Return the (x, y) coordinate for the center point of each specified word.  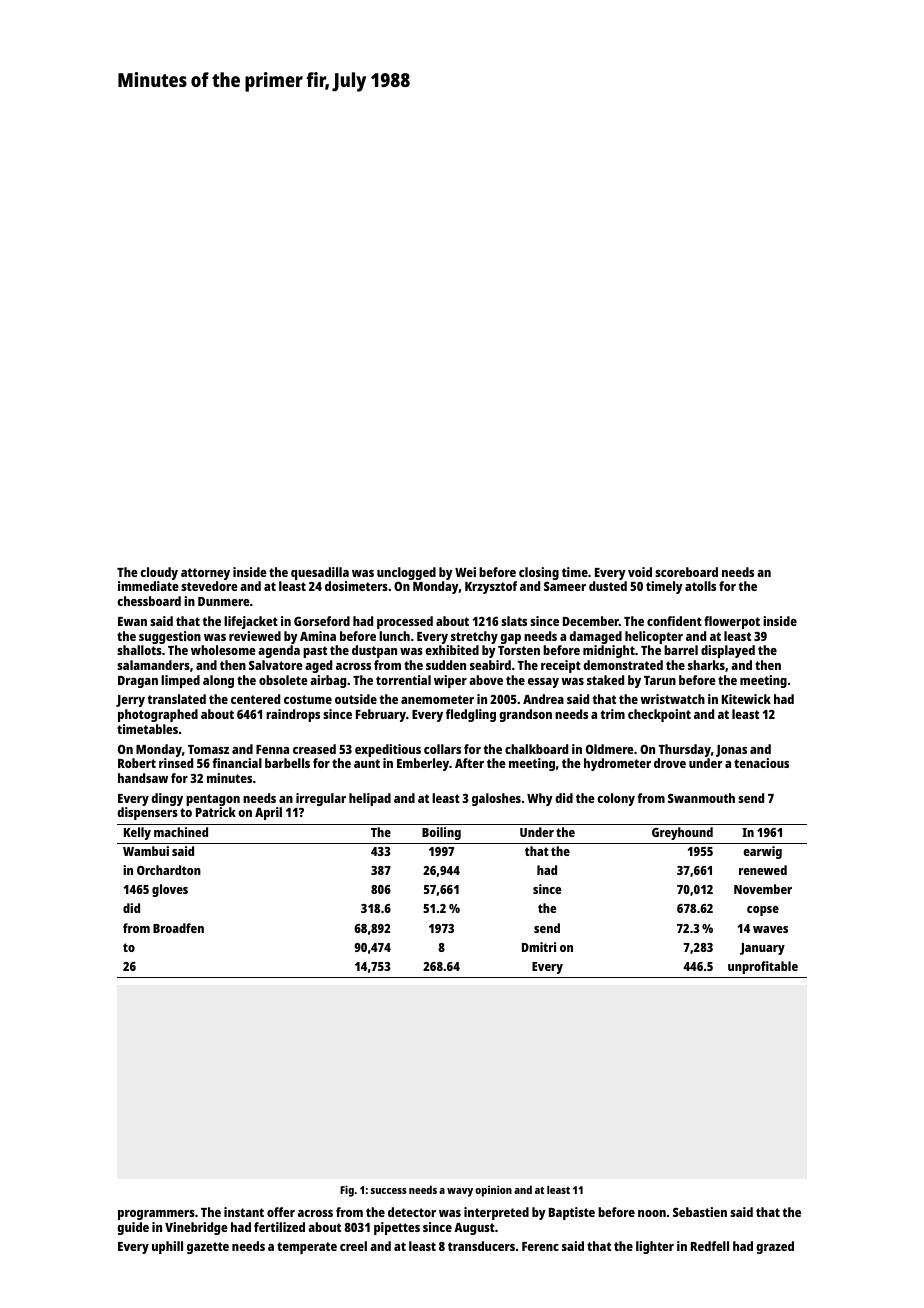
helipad (370, 799)
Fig (347, 1191)
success (389, 1191)
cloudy (159, 573)
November (763, 889)
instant (244, 1212)
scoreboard (686, 572)
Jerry (130, 701)
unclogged (406, 573)
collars (442, 749)
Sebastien (700, 1212)
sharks (706, 665)
